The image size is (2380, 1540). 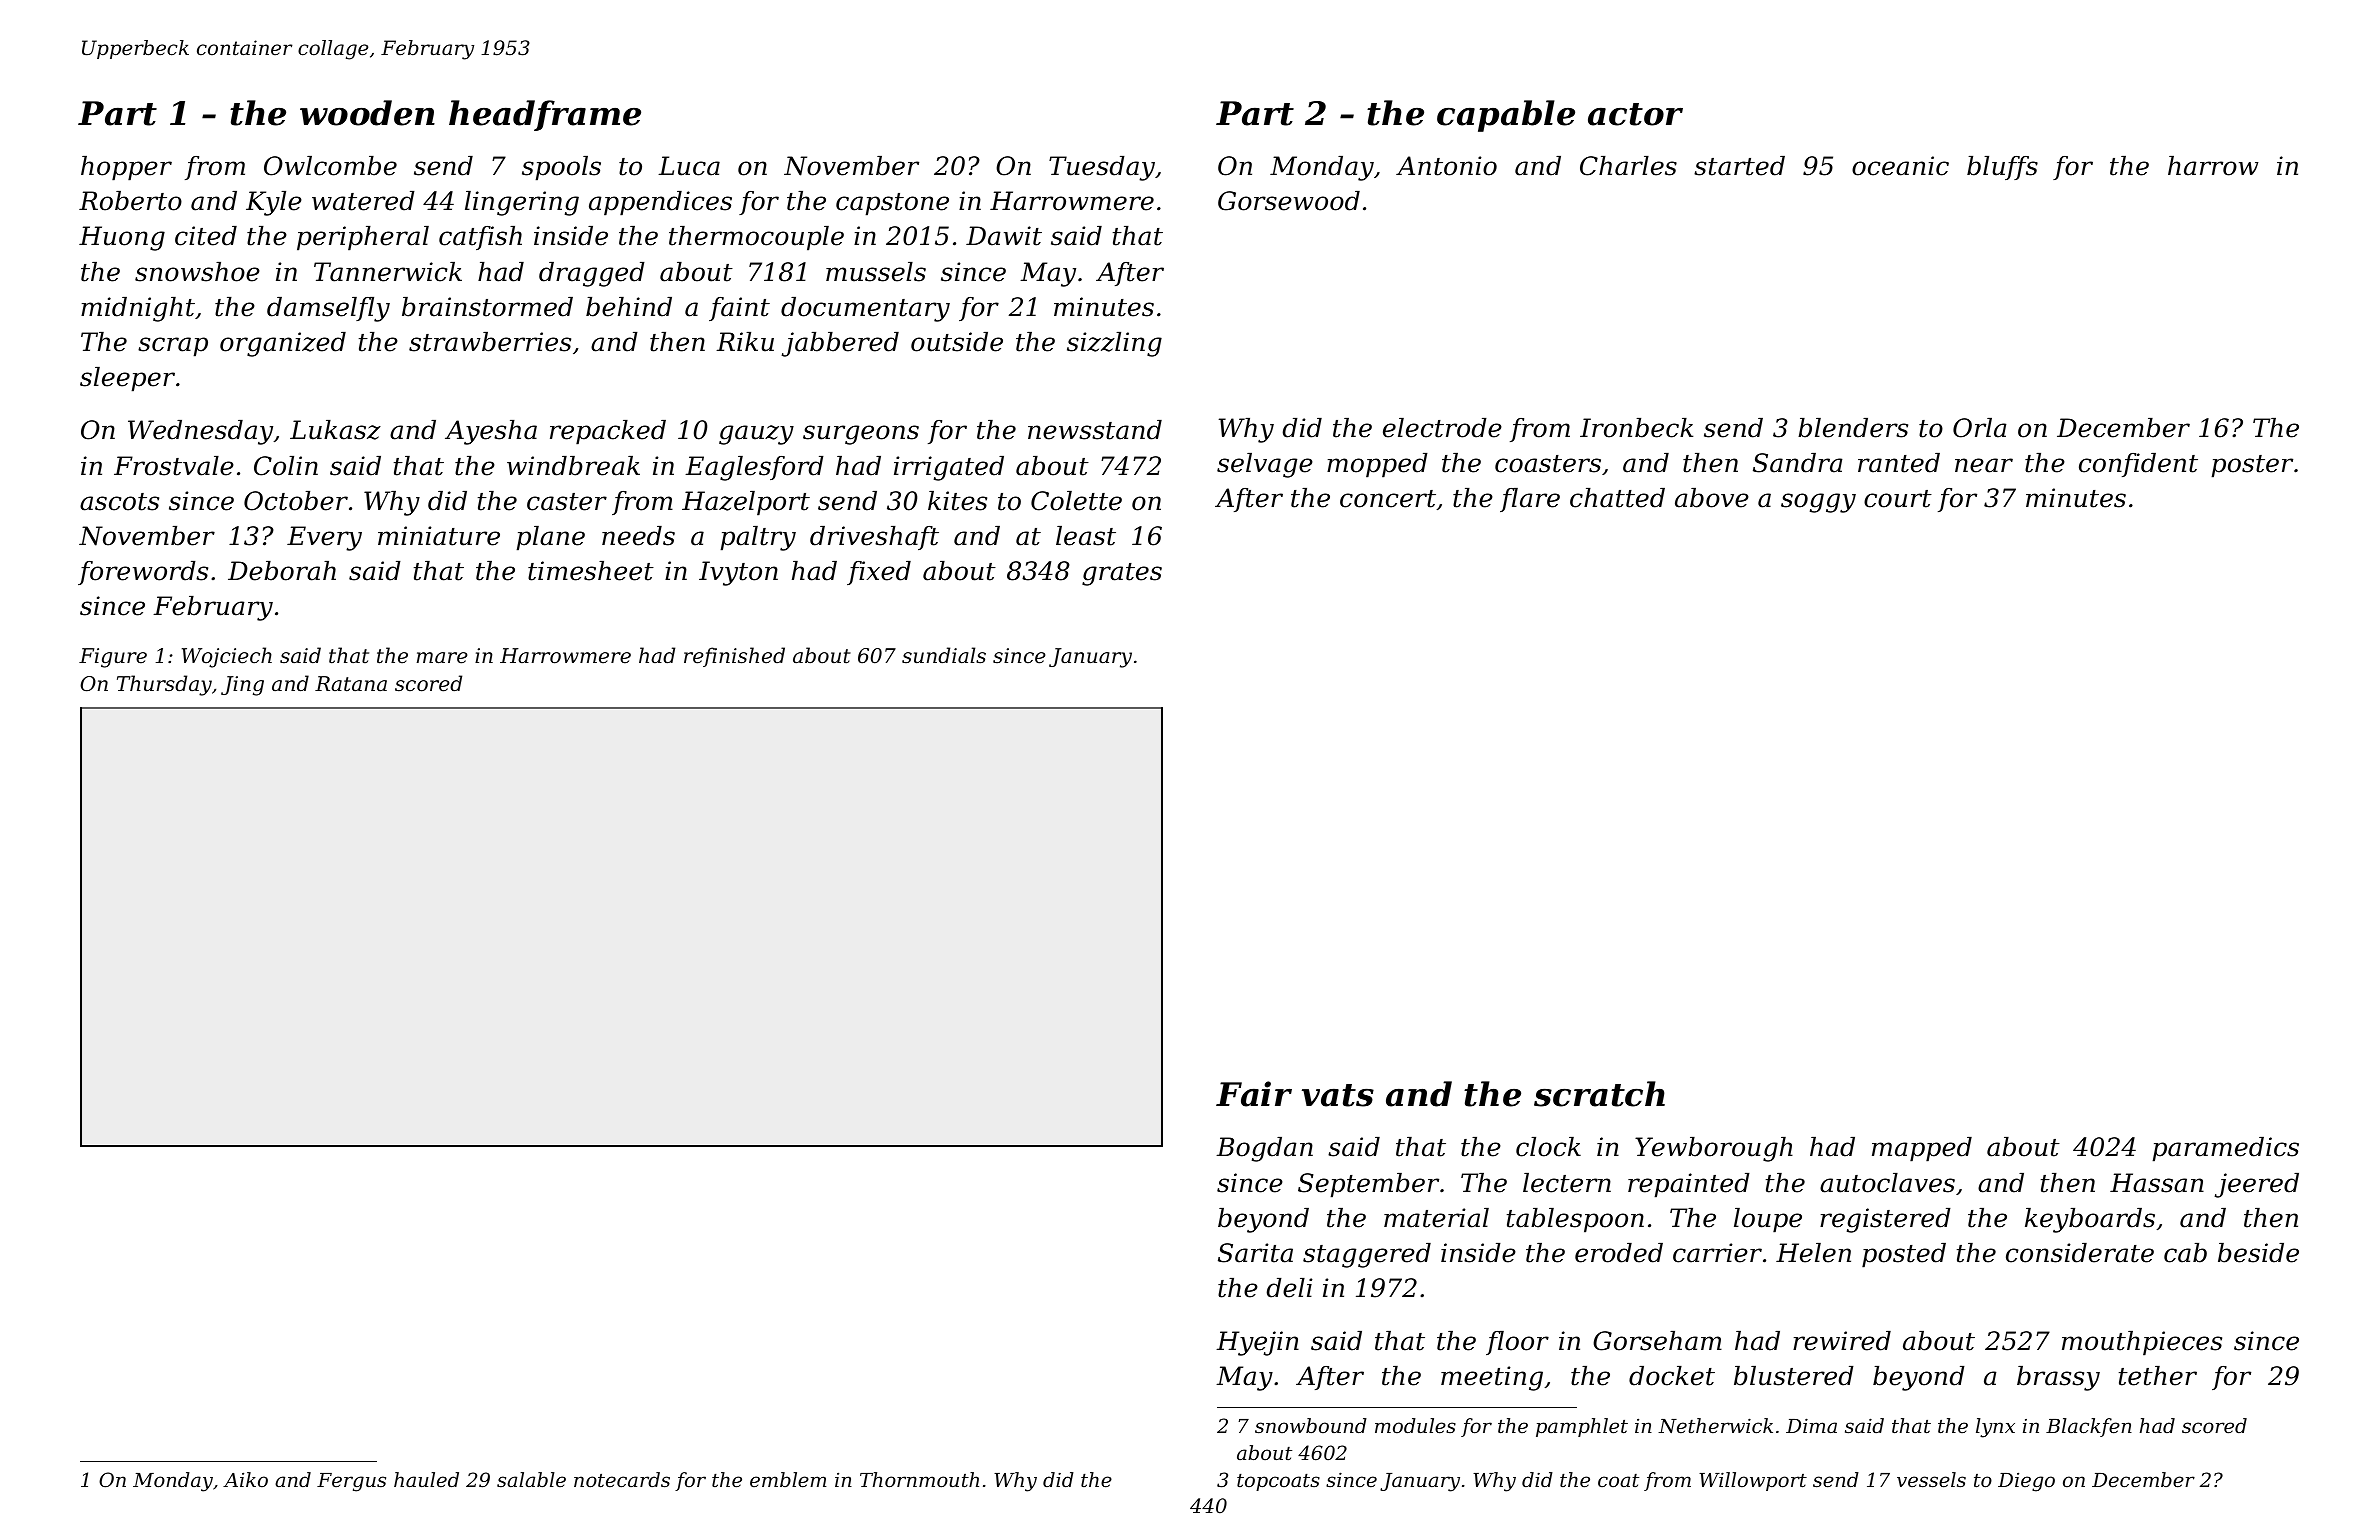 I want to click on Colin, so click(x=286, y=466).
